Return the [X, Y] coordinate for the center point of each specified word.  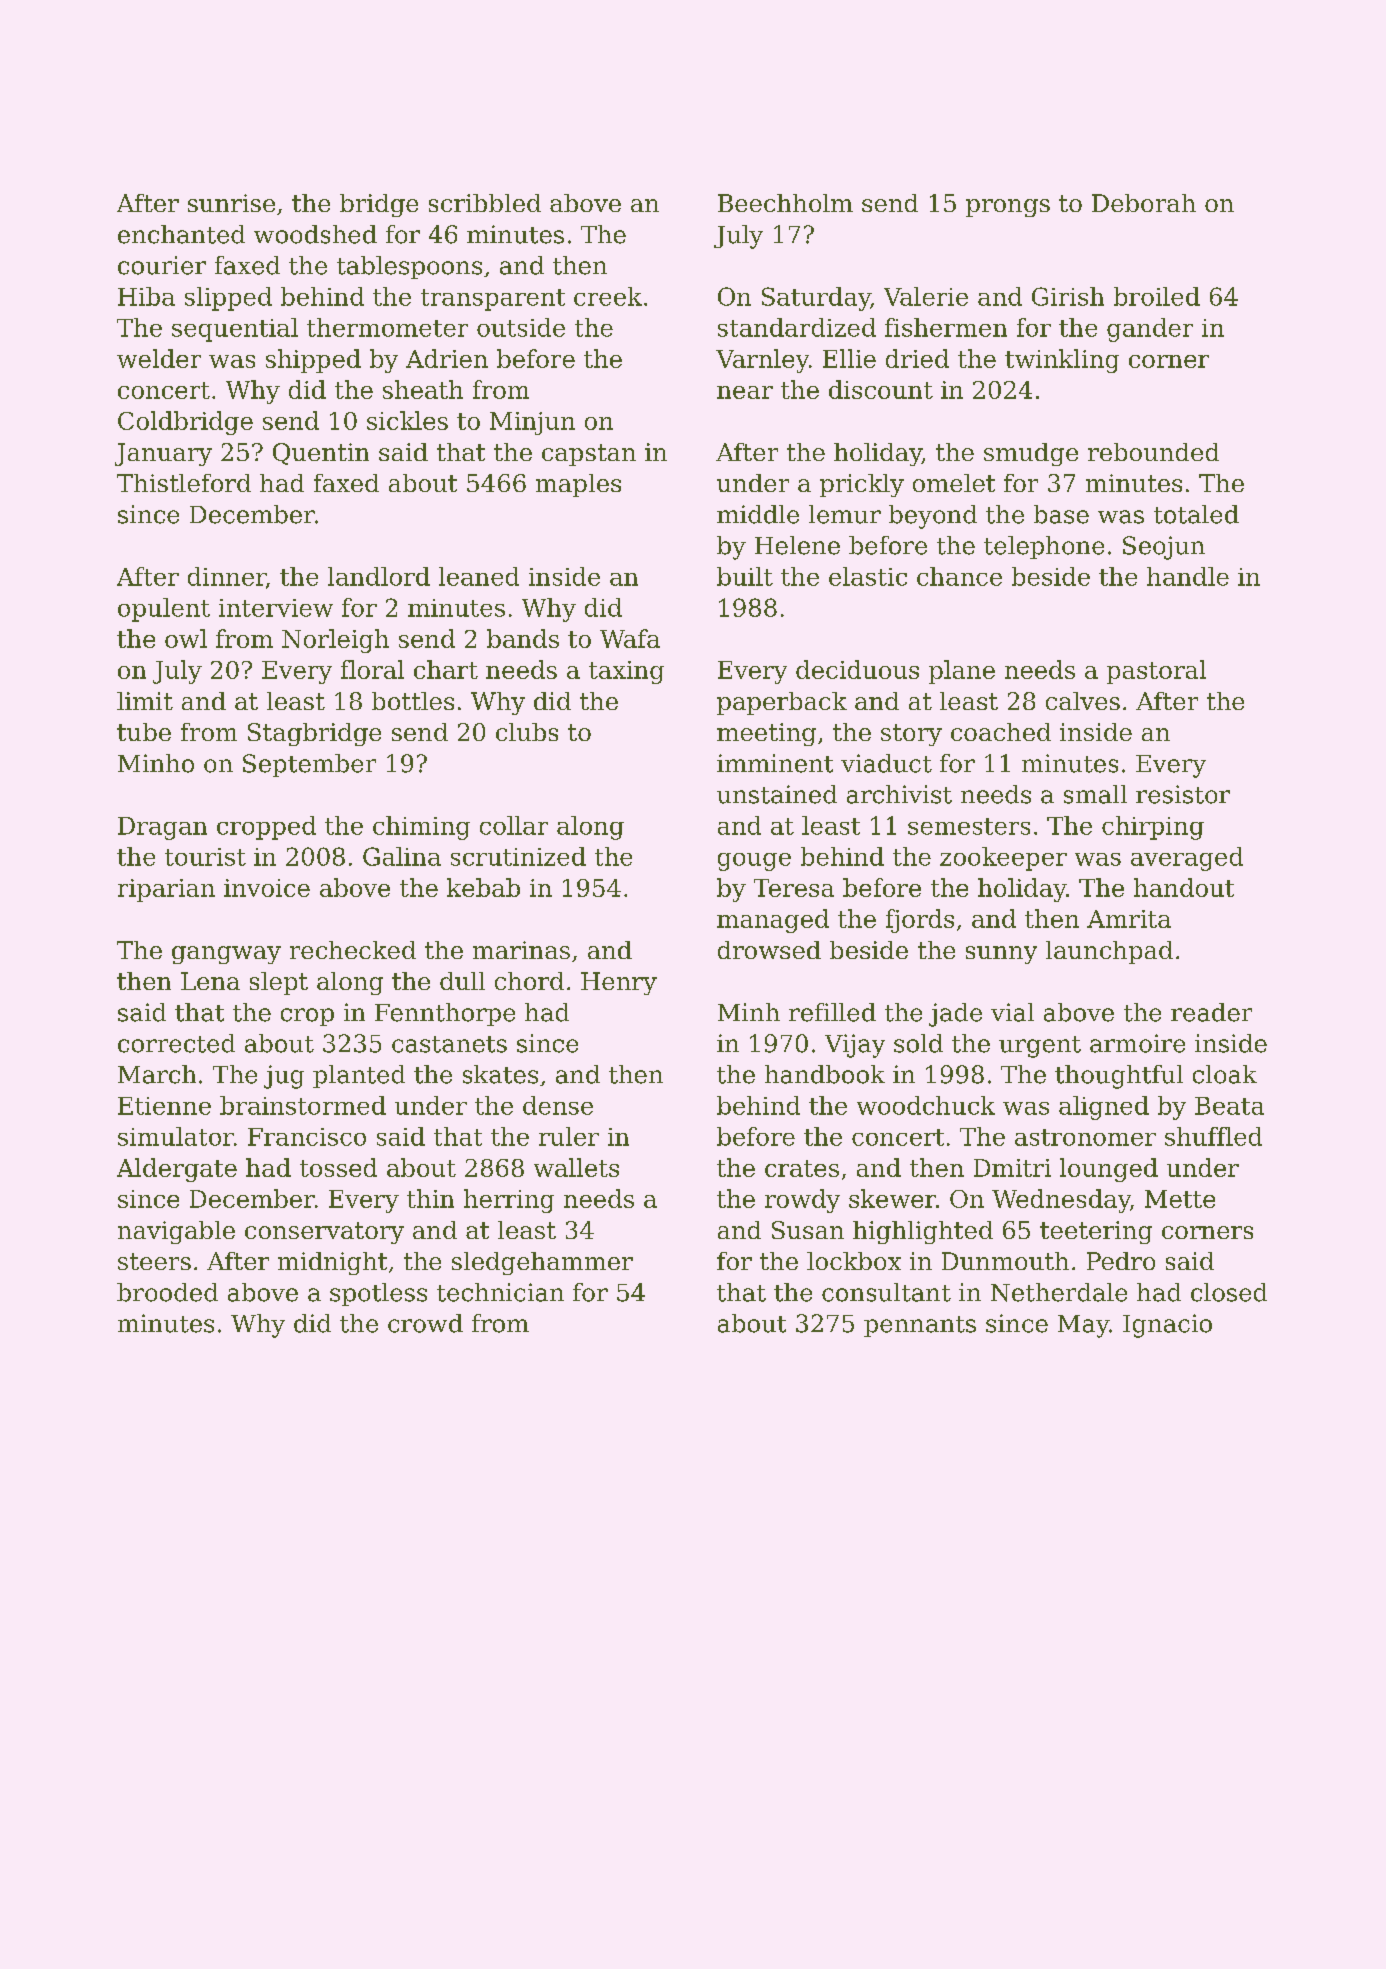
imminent [775, 763]
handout [1184, 887]
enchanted [181, 234]
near [745, 392]
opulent [164, 610]
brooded [167, 1292]
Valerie [926, 296]
